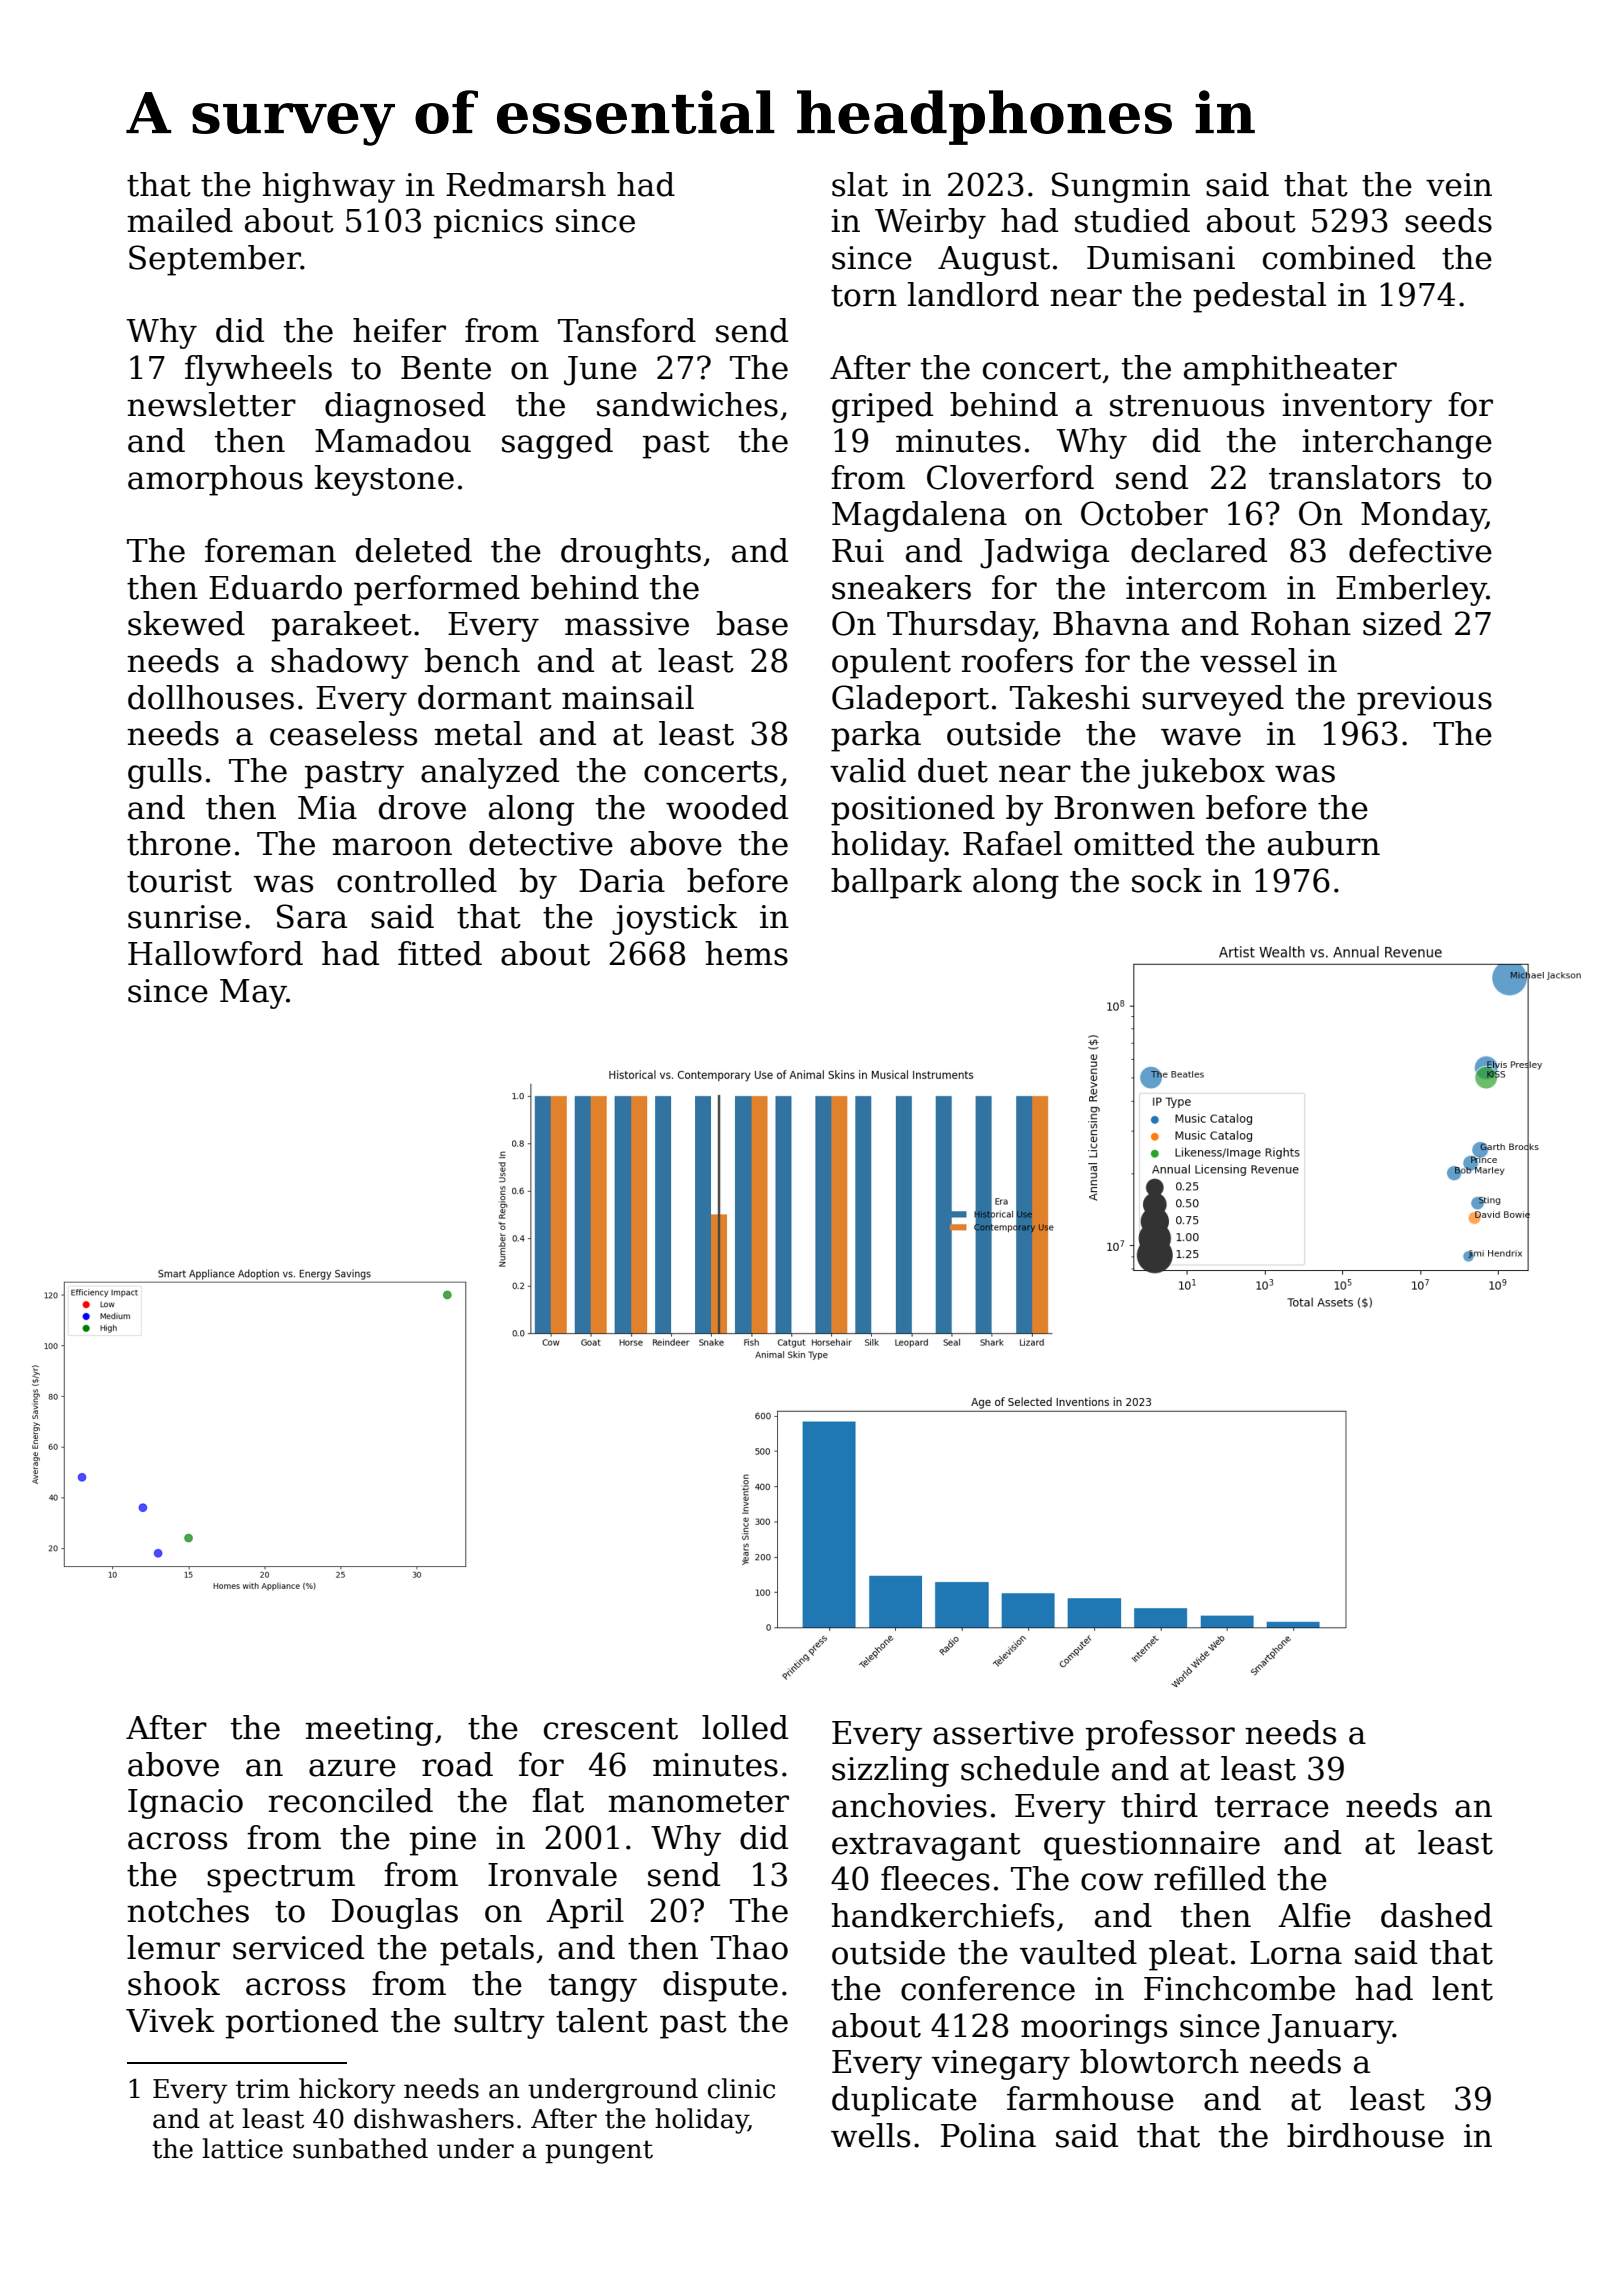 The width and height of the screenshot is (1620, 2292). Describe the element at coordinates (478, 733) in the screenshot. I see `metal` at that location.
